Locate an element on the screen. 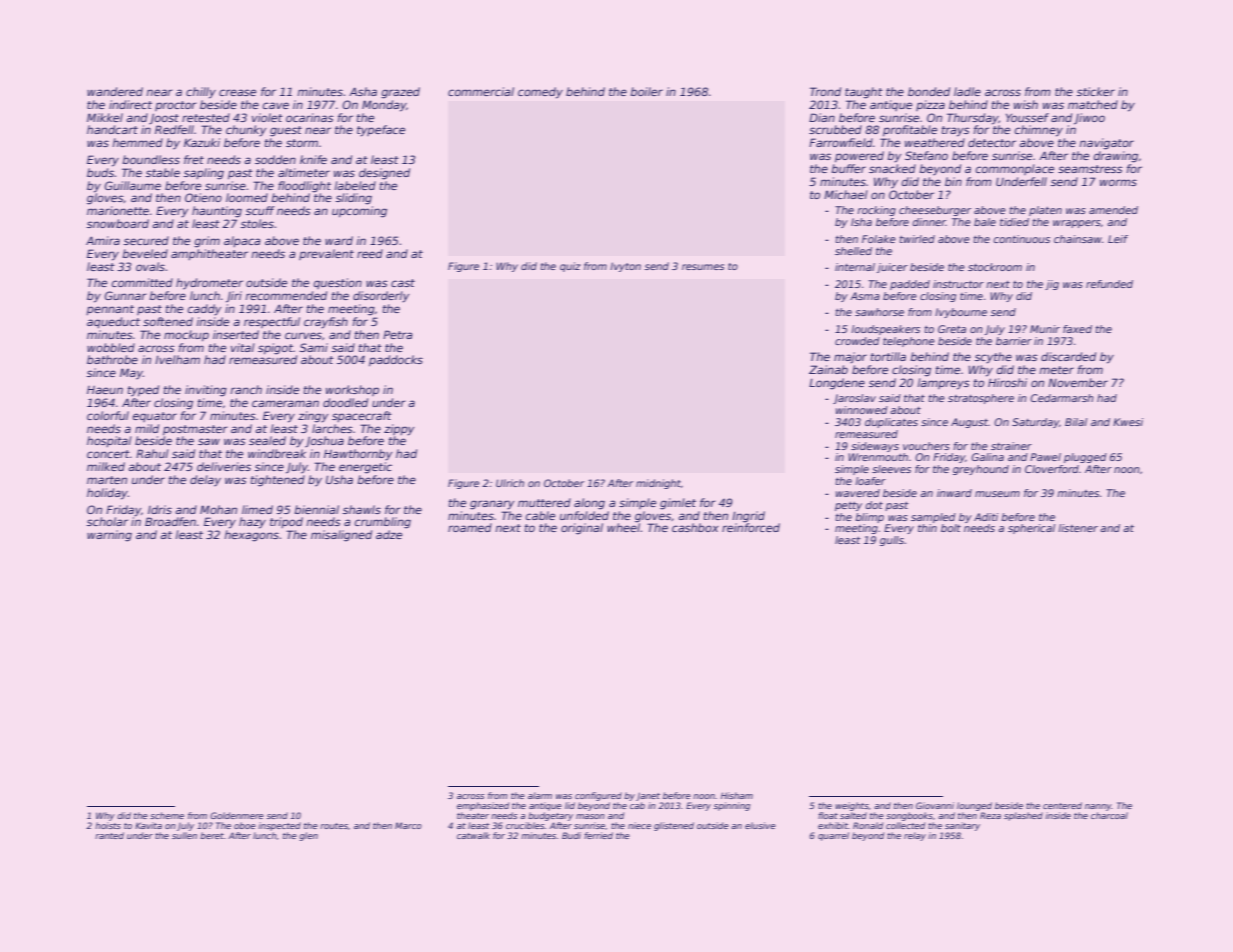 The height and width of the screenshot is (952, 1233). Goldenmere is located at coordinates (237, 815).
